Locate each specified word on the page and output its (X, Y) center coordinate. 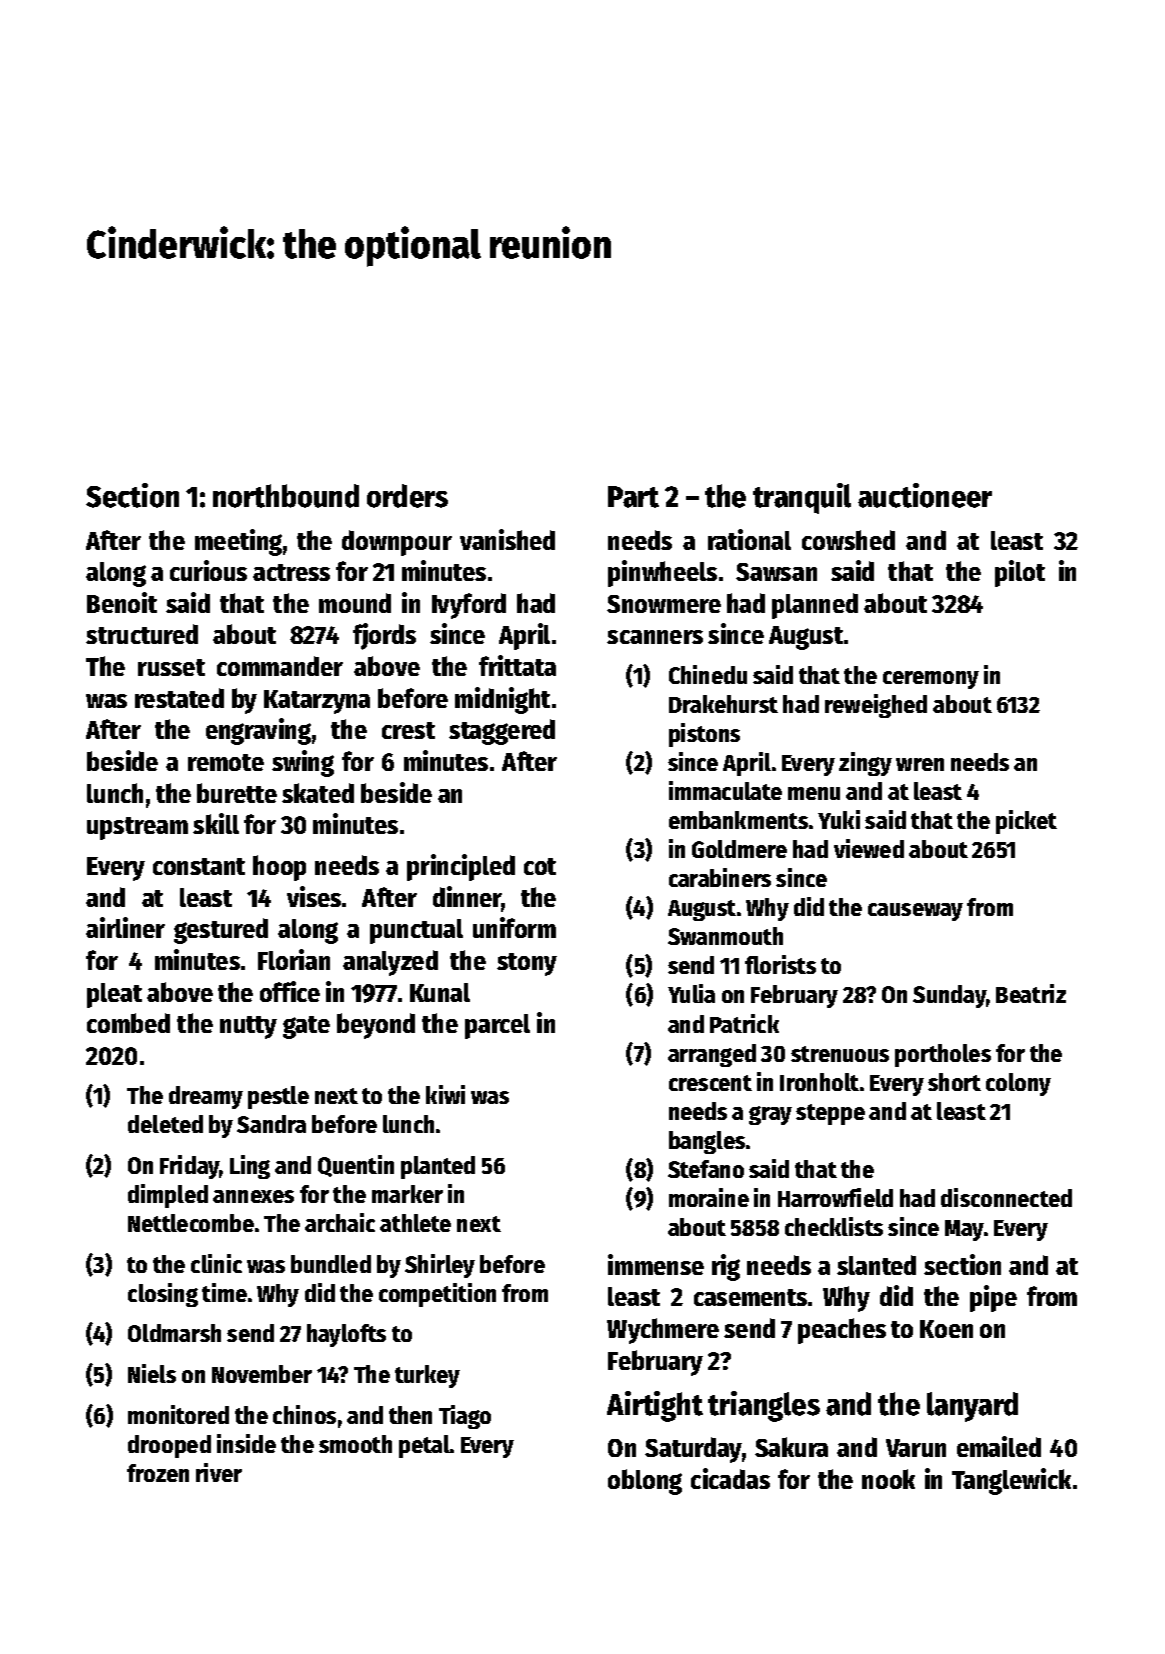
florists (780, 964)
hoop (279, 868)
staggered (502, 732)
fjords (384, 636)
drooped (169, 1446)
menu (814, 793)
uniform (514, 927)
